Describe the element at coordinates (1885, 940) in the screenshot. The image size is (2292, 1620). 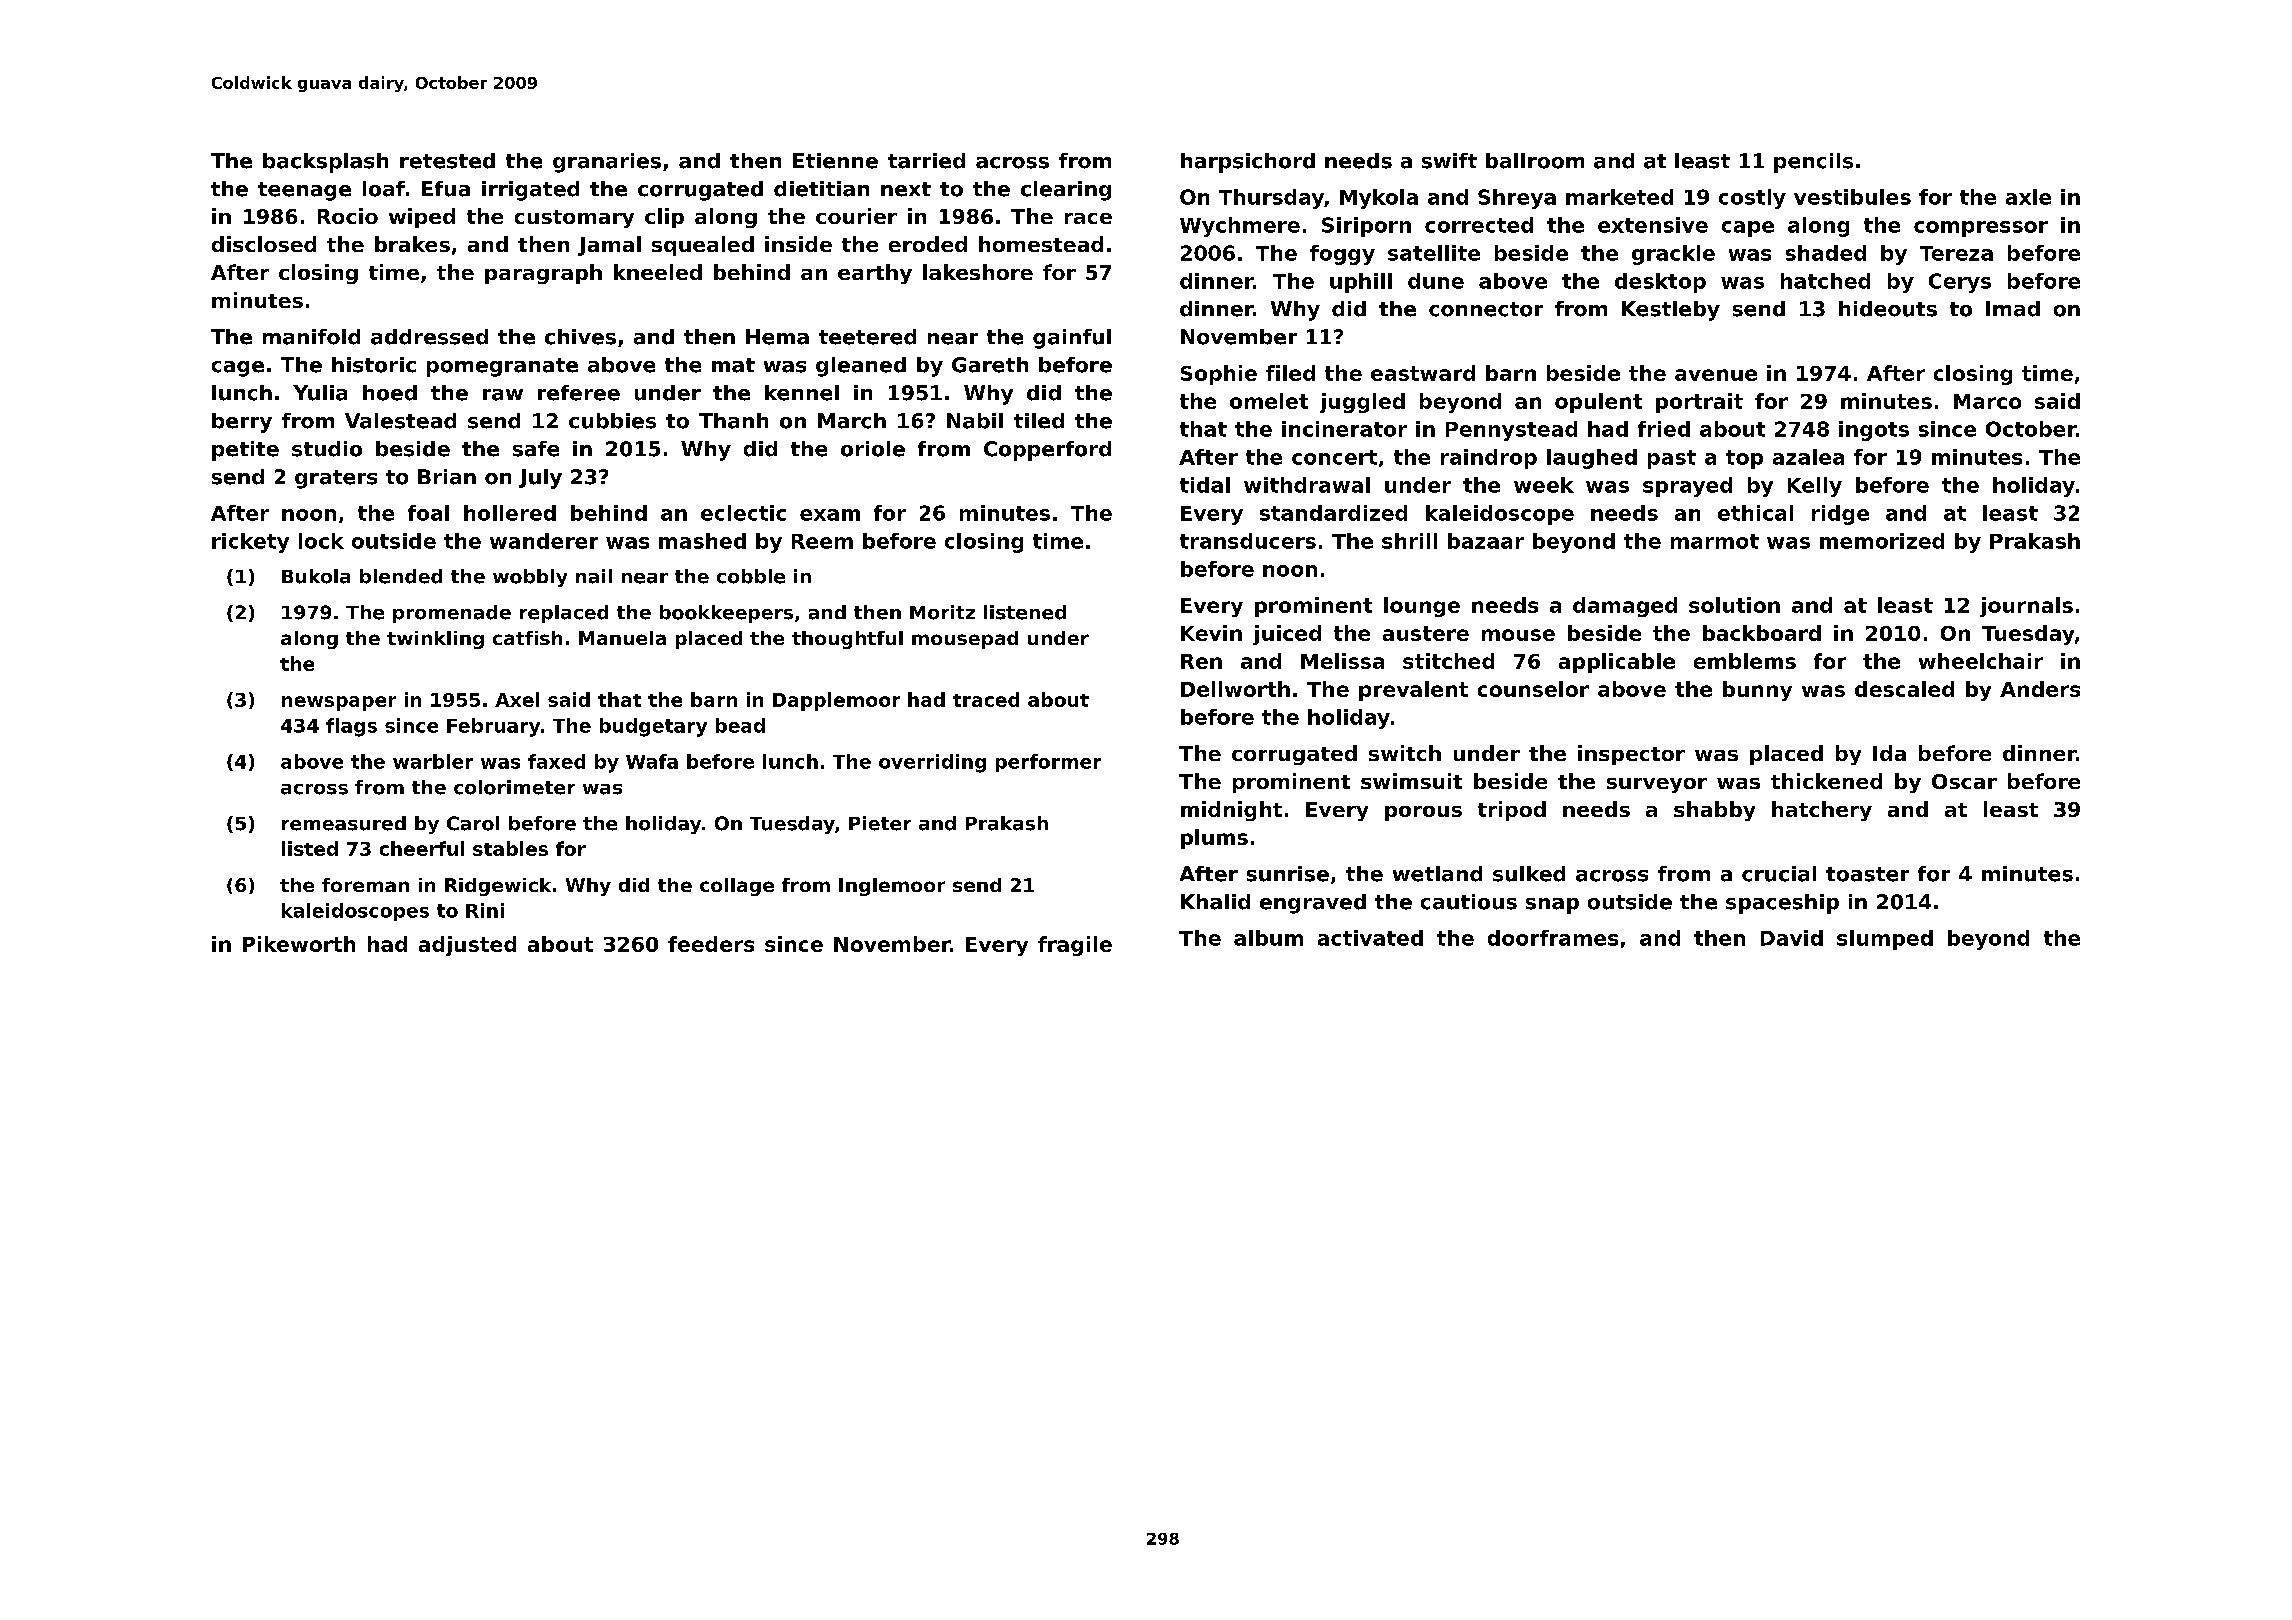
I see `slumped` at that location.
